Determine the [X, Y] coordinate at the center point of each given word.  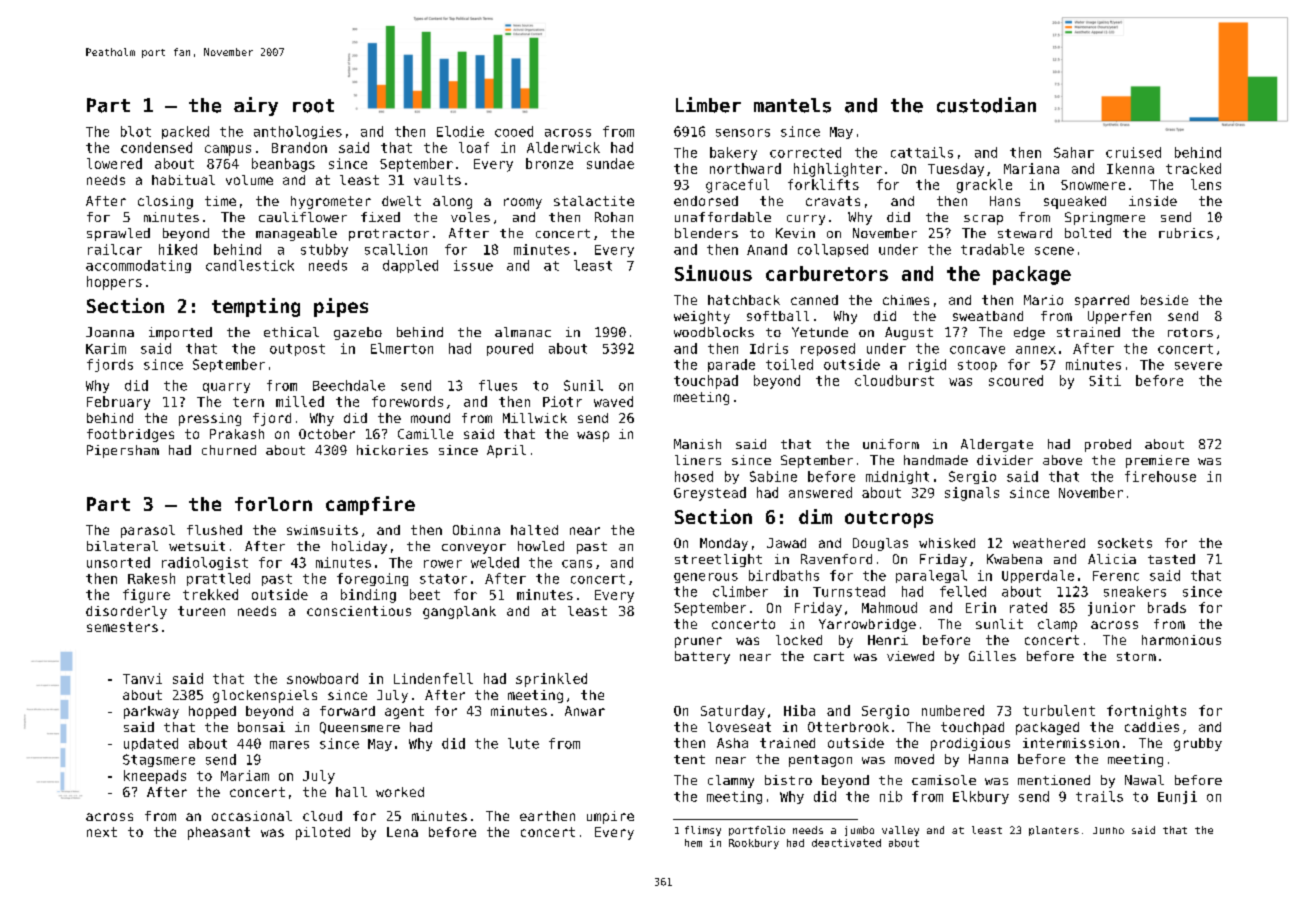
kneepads [155, 777]
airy [256, 106]
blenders [706, 233]
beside [1164, 300]
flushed [214, 530]
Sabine [773, 476]
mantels [792, 105]
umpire [610, 817]
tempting [256, 307]
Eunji [1177, 797]
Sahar [1074, 152]
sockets [1125, 543]
